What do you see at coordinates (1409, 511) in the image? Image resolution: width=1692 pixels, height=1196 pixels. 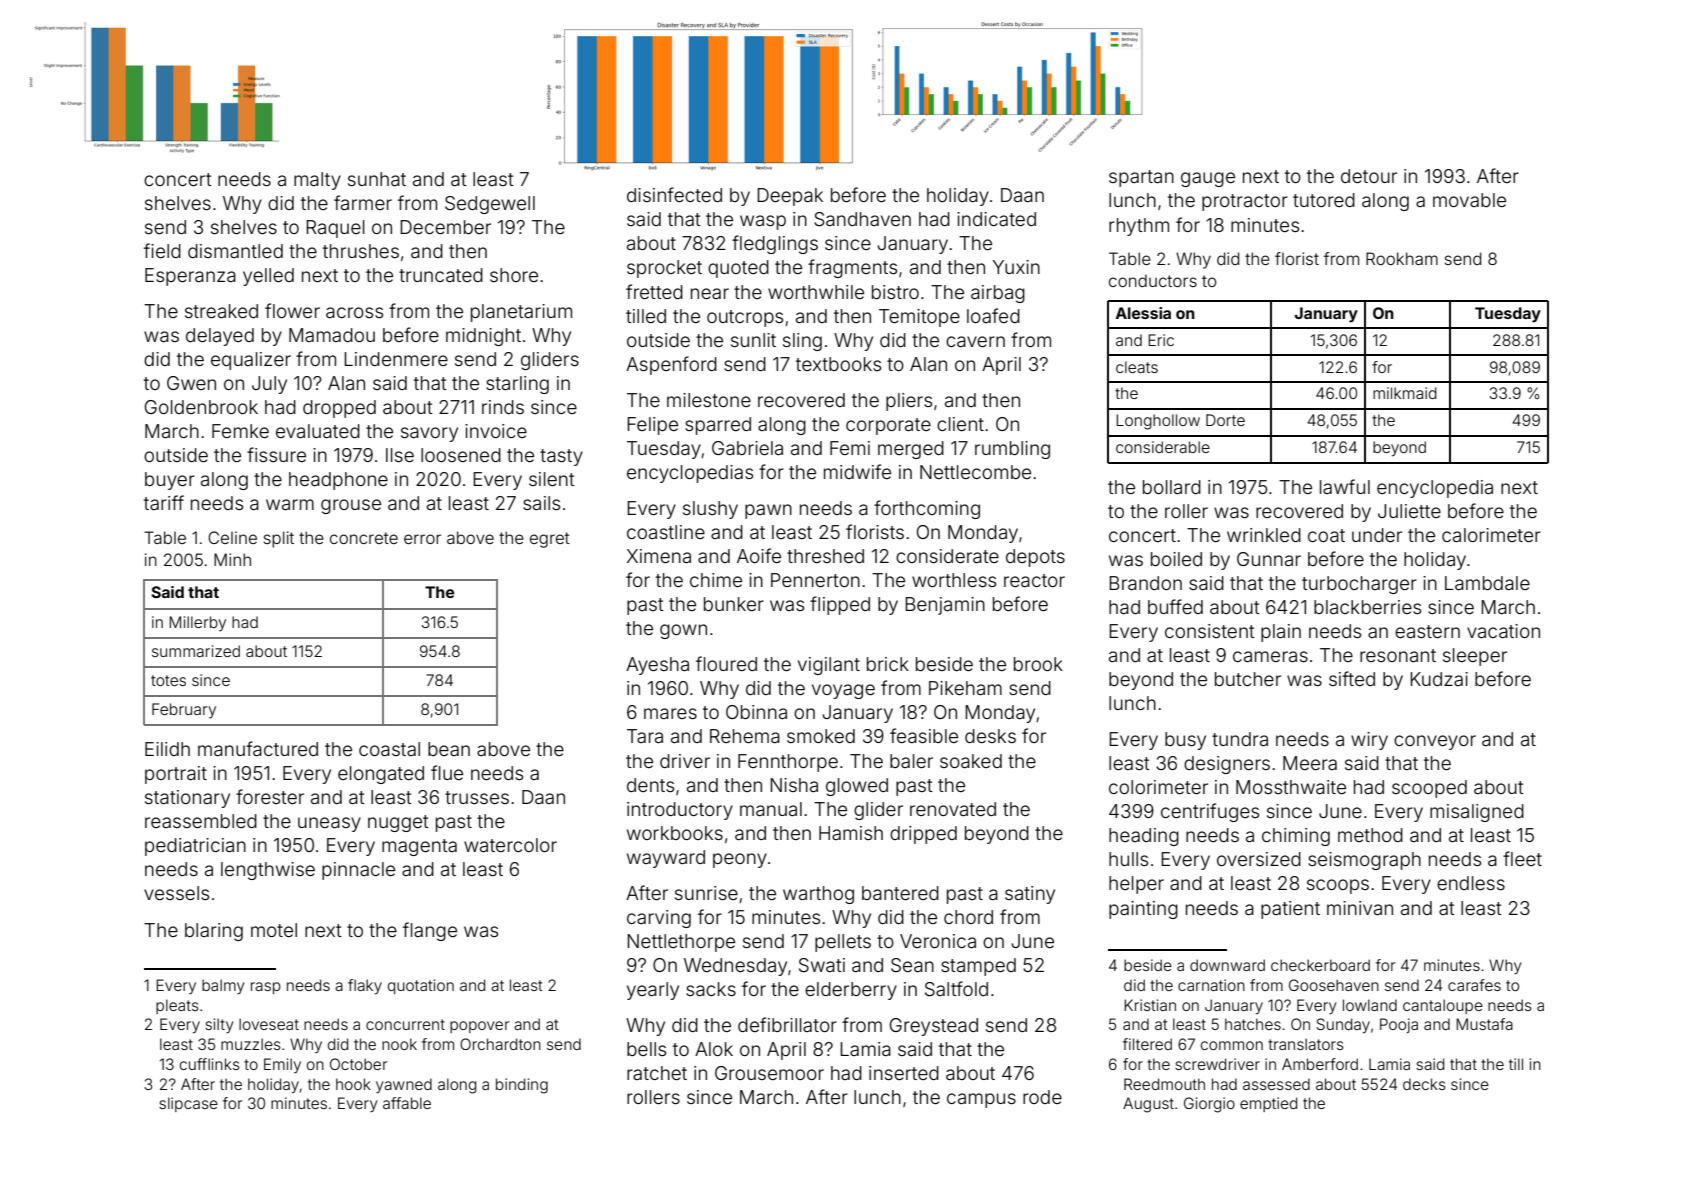 I see `Juliette` at bounding box center [1409, 511].
